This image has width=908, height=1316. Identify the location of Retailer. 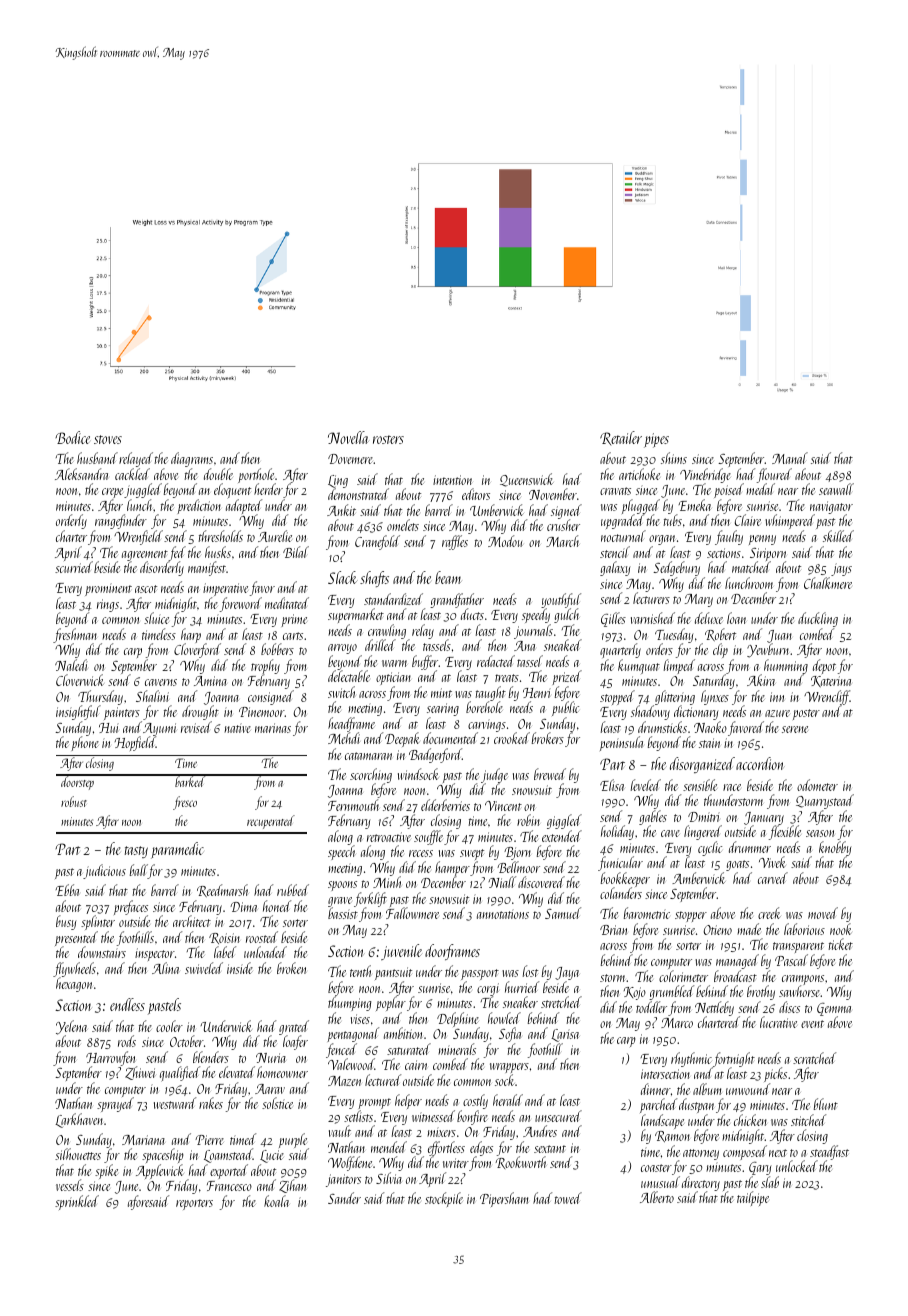
(621, 438).
